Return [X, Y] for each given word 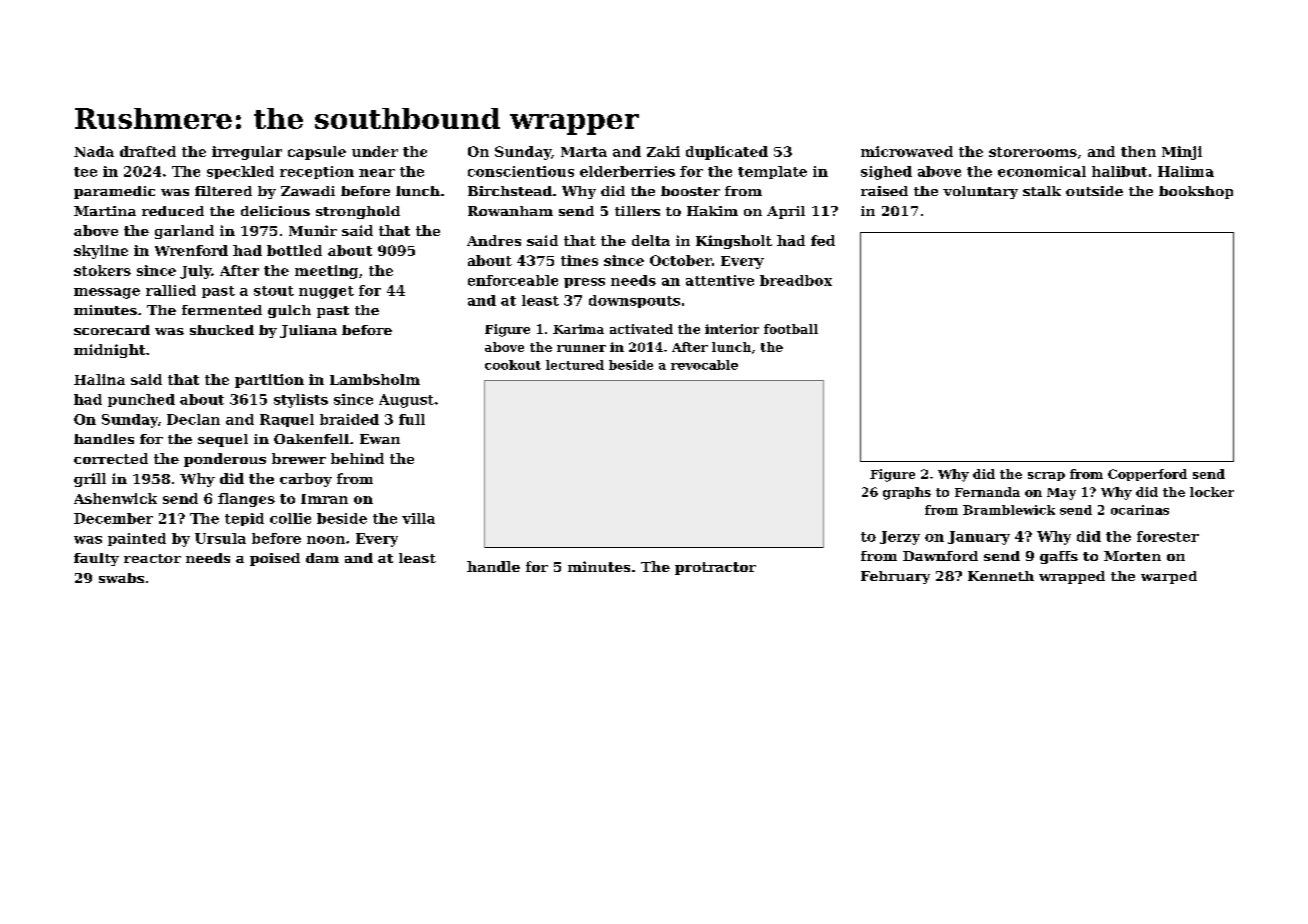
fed [823, 240]
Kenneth [1001, 576]
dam [322, 558]
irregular [247, 153]
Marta [584, 152]
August [406, 401]
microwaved [907, 151]
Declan [193, 419]
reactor [152, 558]
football [791, 329]
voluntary [980, 192]
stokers [102, 270]
